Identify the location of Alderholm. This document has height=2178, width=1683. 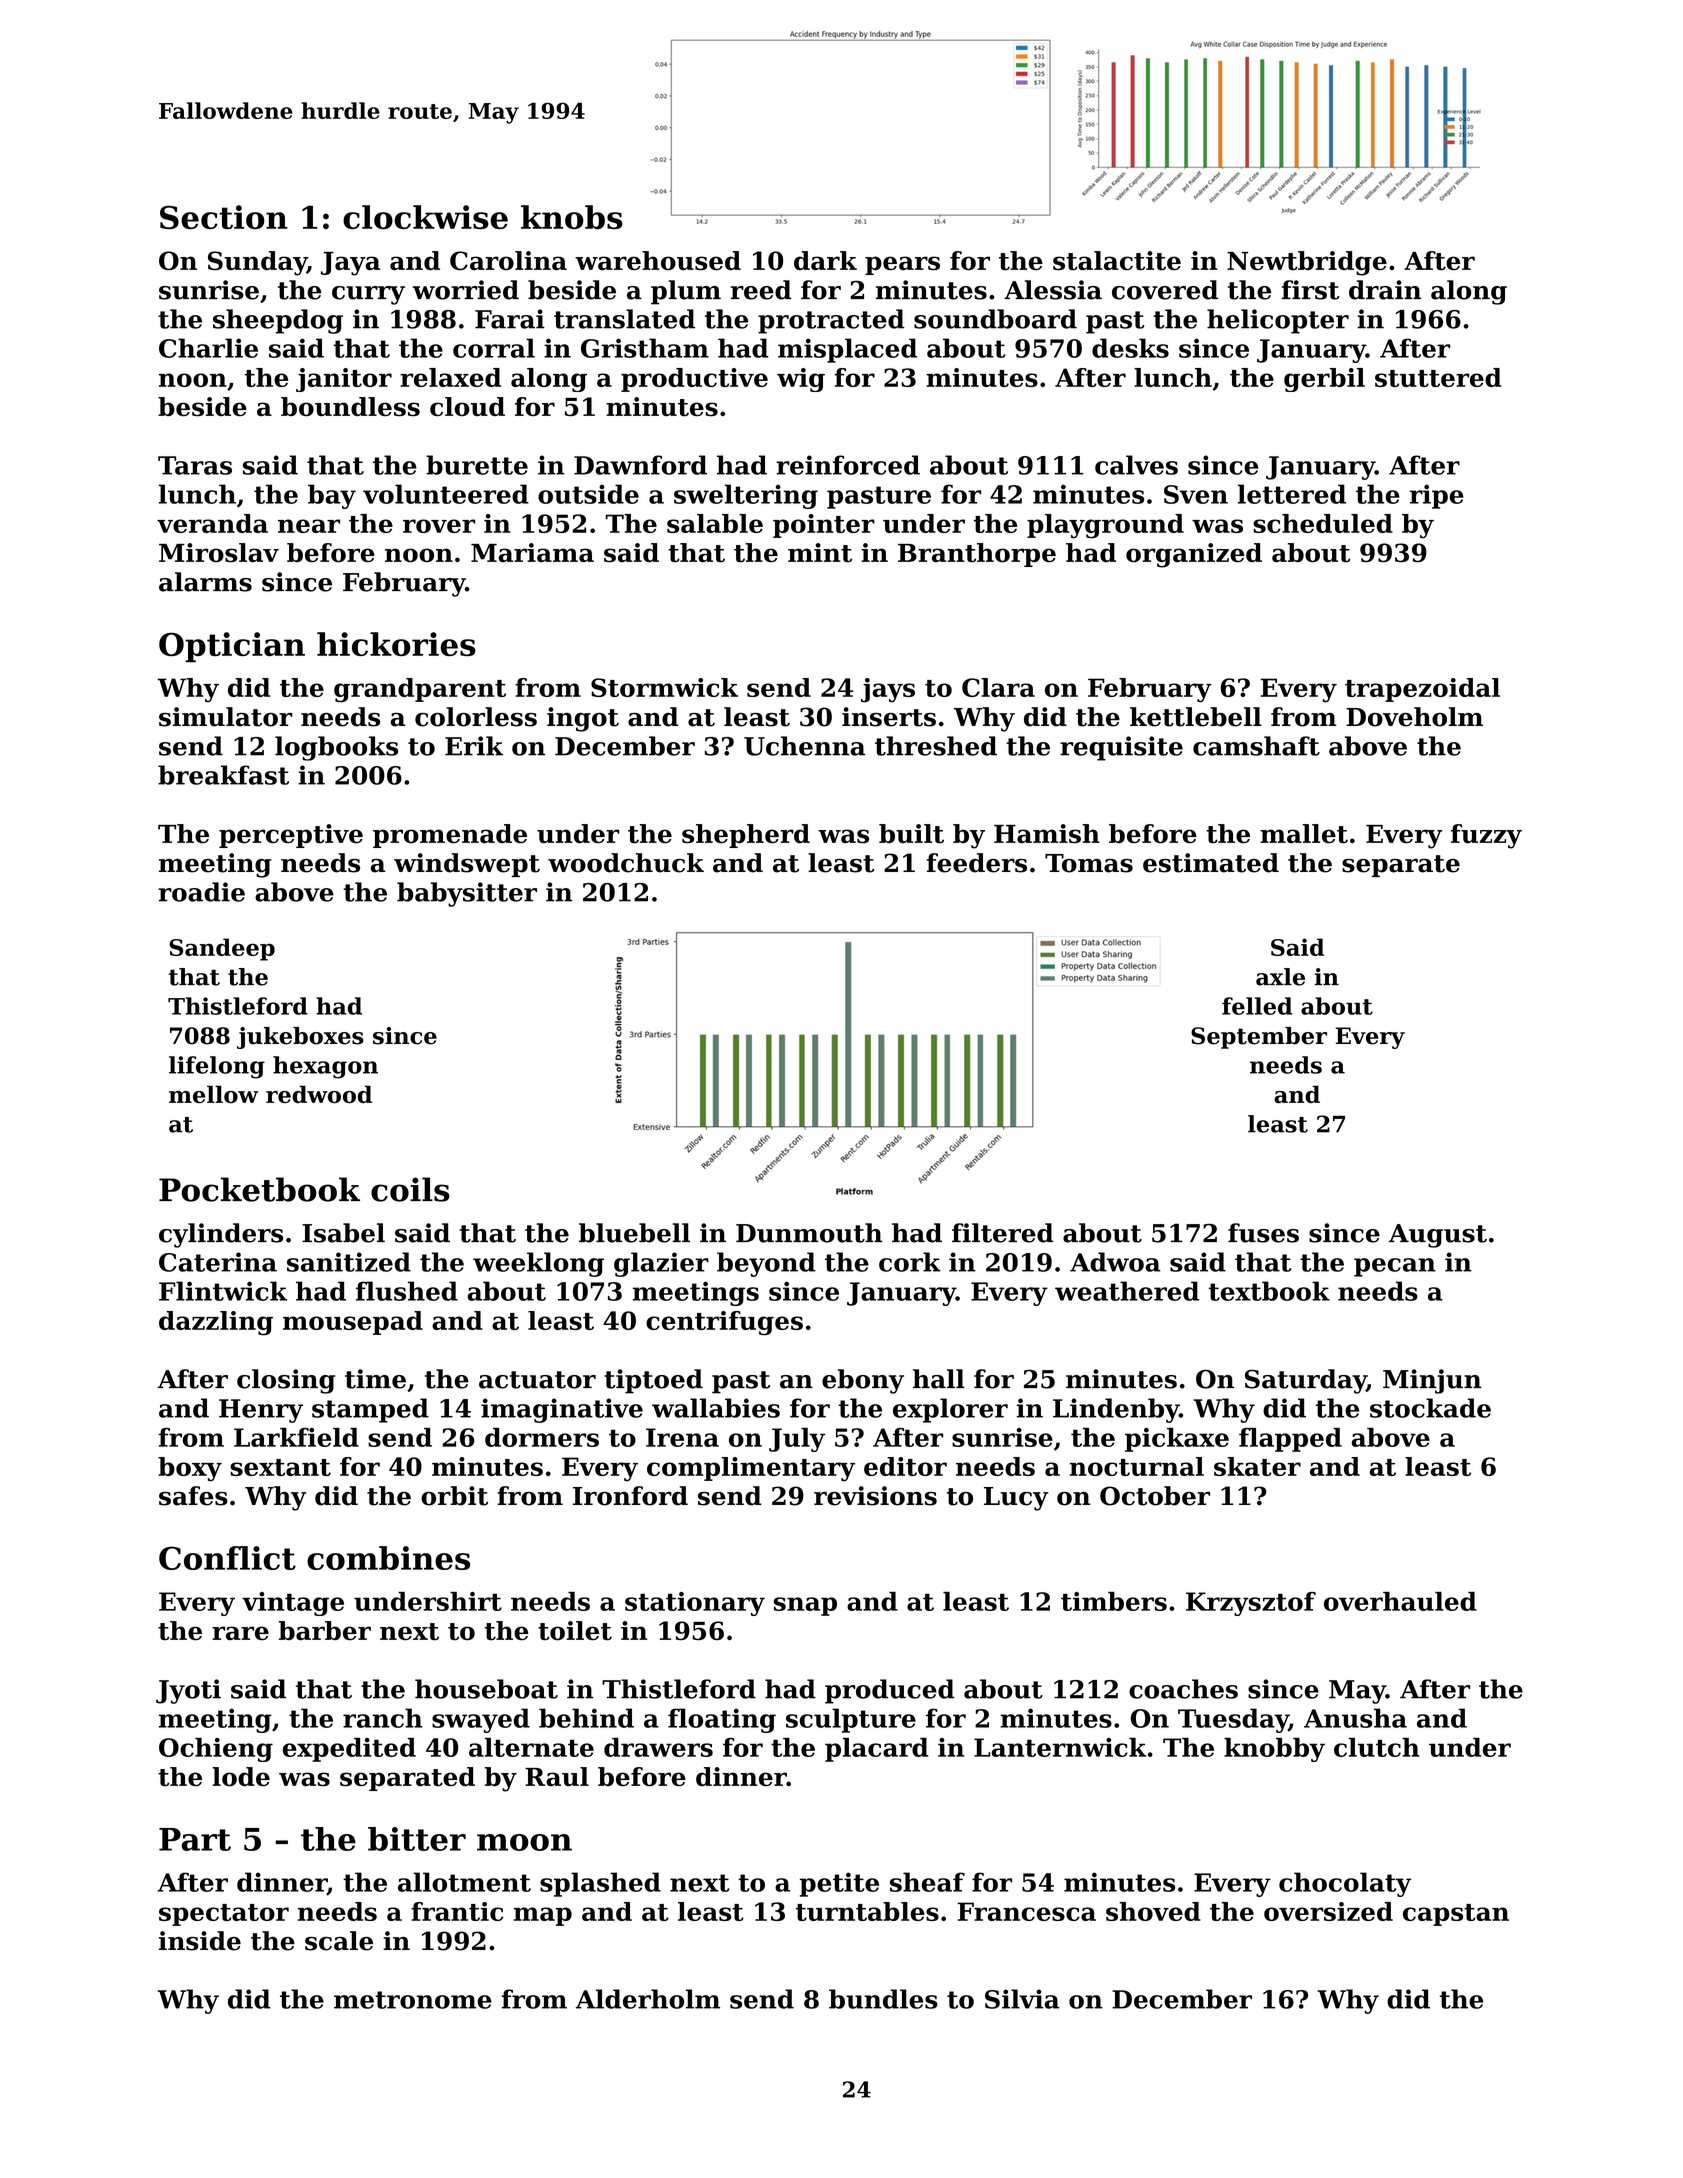
(648, 1999).
